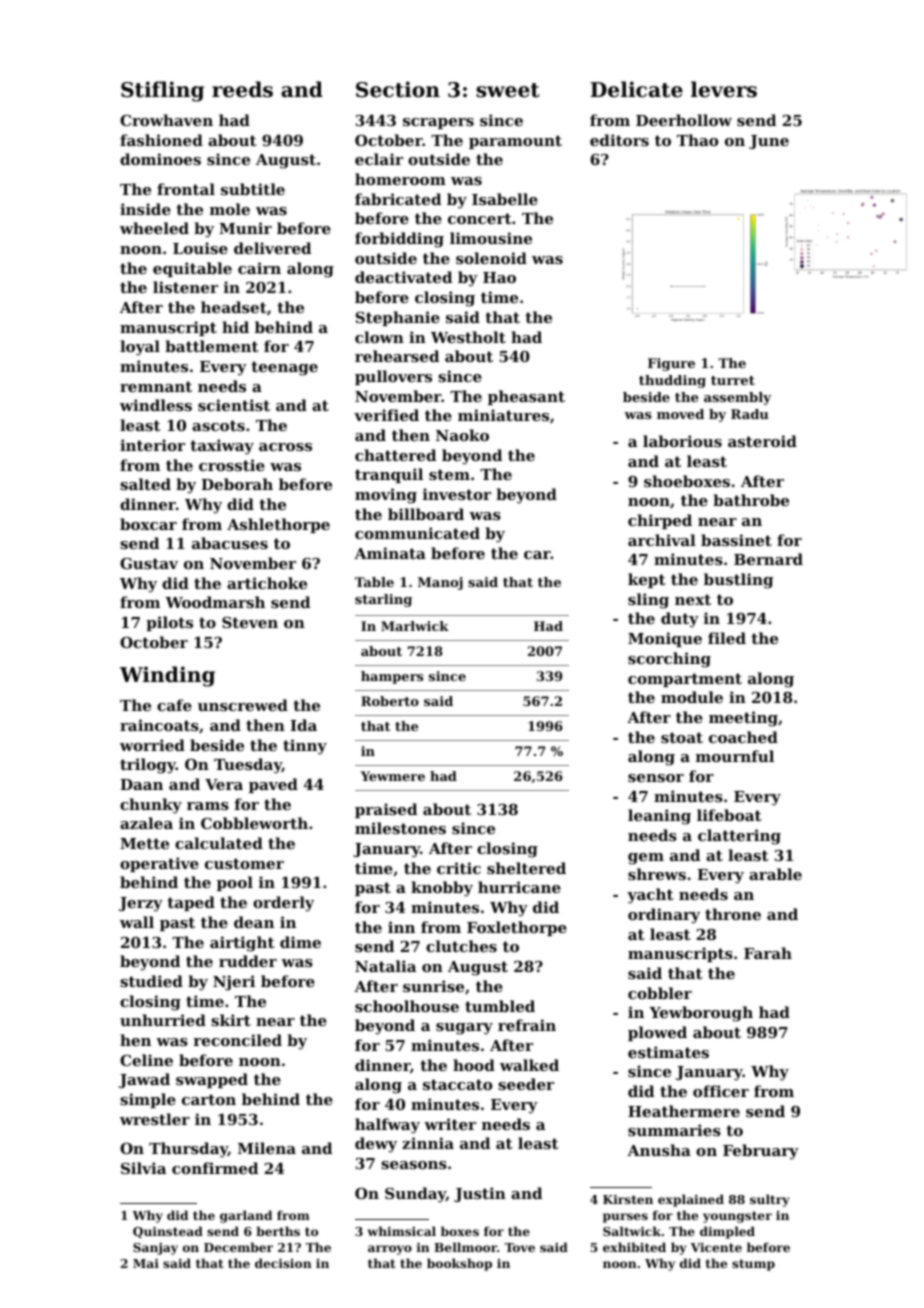 The width and height of the screenshot is (924, 1308). I want to click on next, so click(693, 599).
